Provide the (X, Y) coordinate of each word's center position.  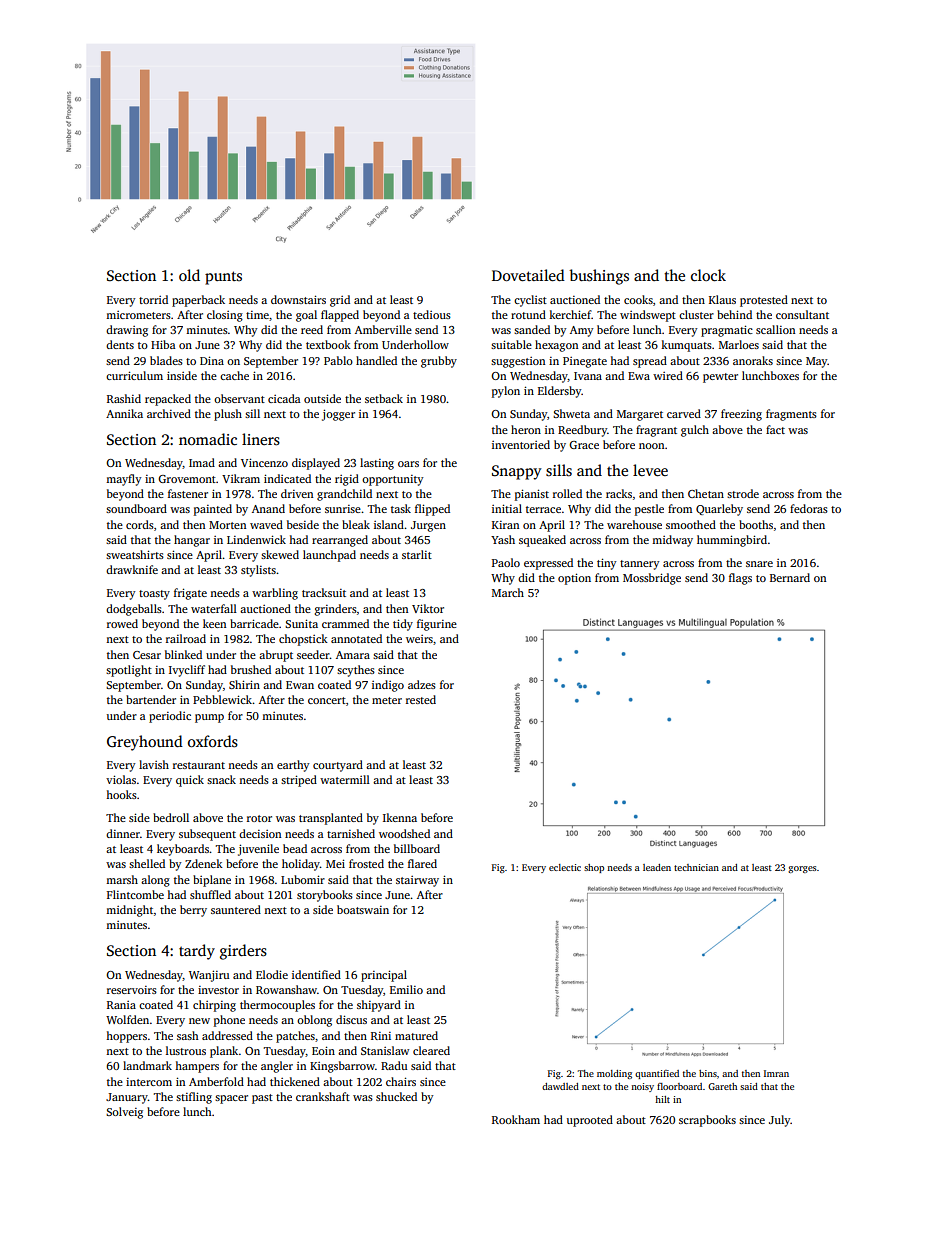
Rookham (516, 1119)
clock (708, 275)
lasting (377, 464)
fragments (791, 415)
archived (169, 413)
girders (243, 952)
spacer (231, 1099)
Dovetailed (528, 275)
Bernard (790, 577)
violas (121, 779)
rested (421, 699)
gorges (802, 869)
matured (416, 1035)
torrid (153, 299)
